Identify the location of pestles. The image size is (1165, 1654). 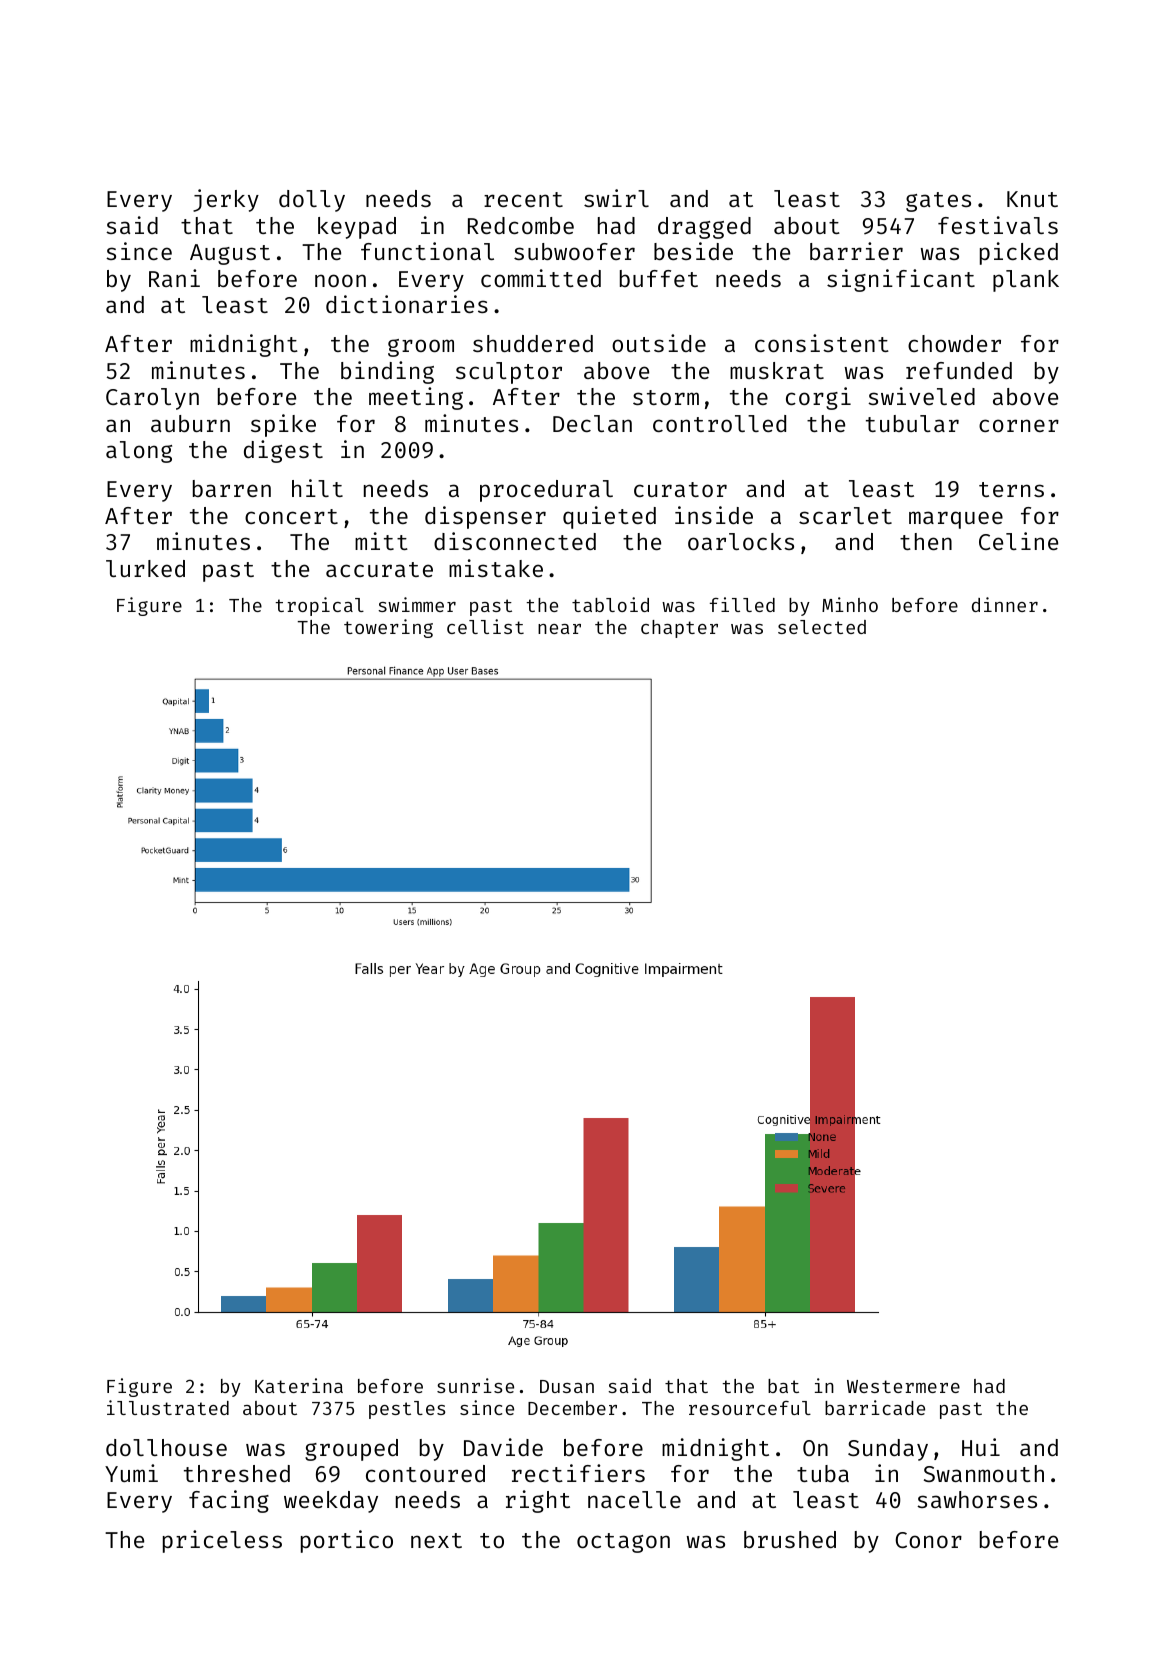
(407, 1410).
